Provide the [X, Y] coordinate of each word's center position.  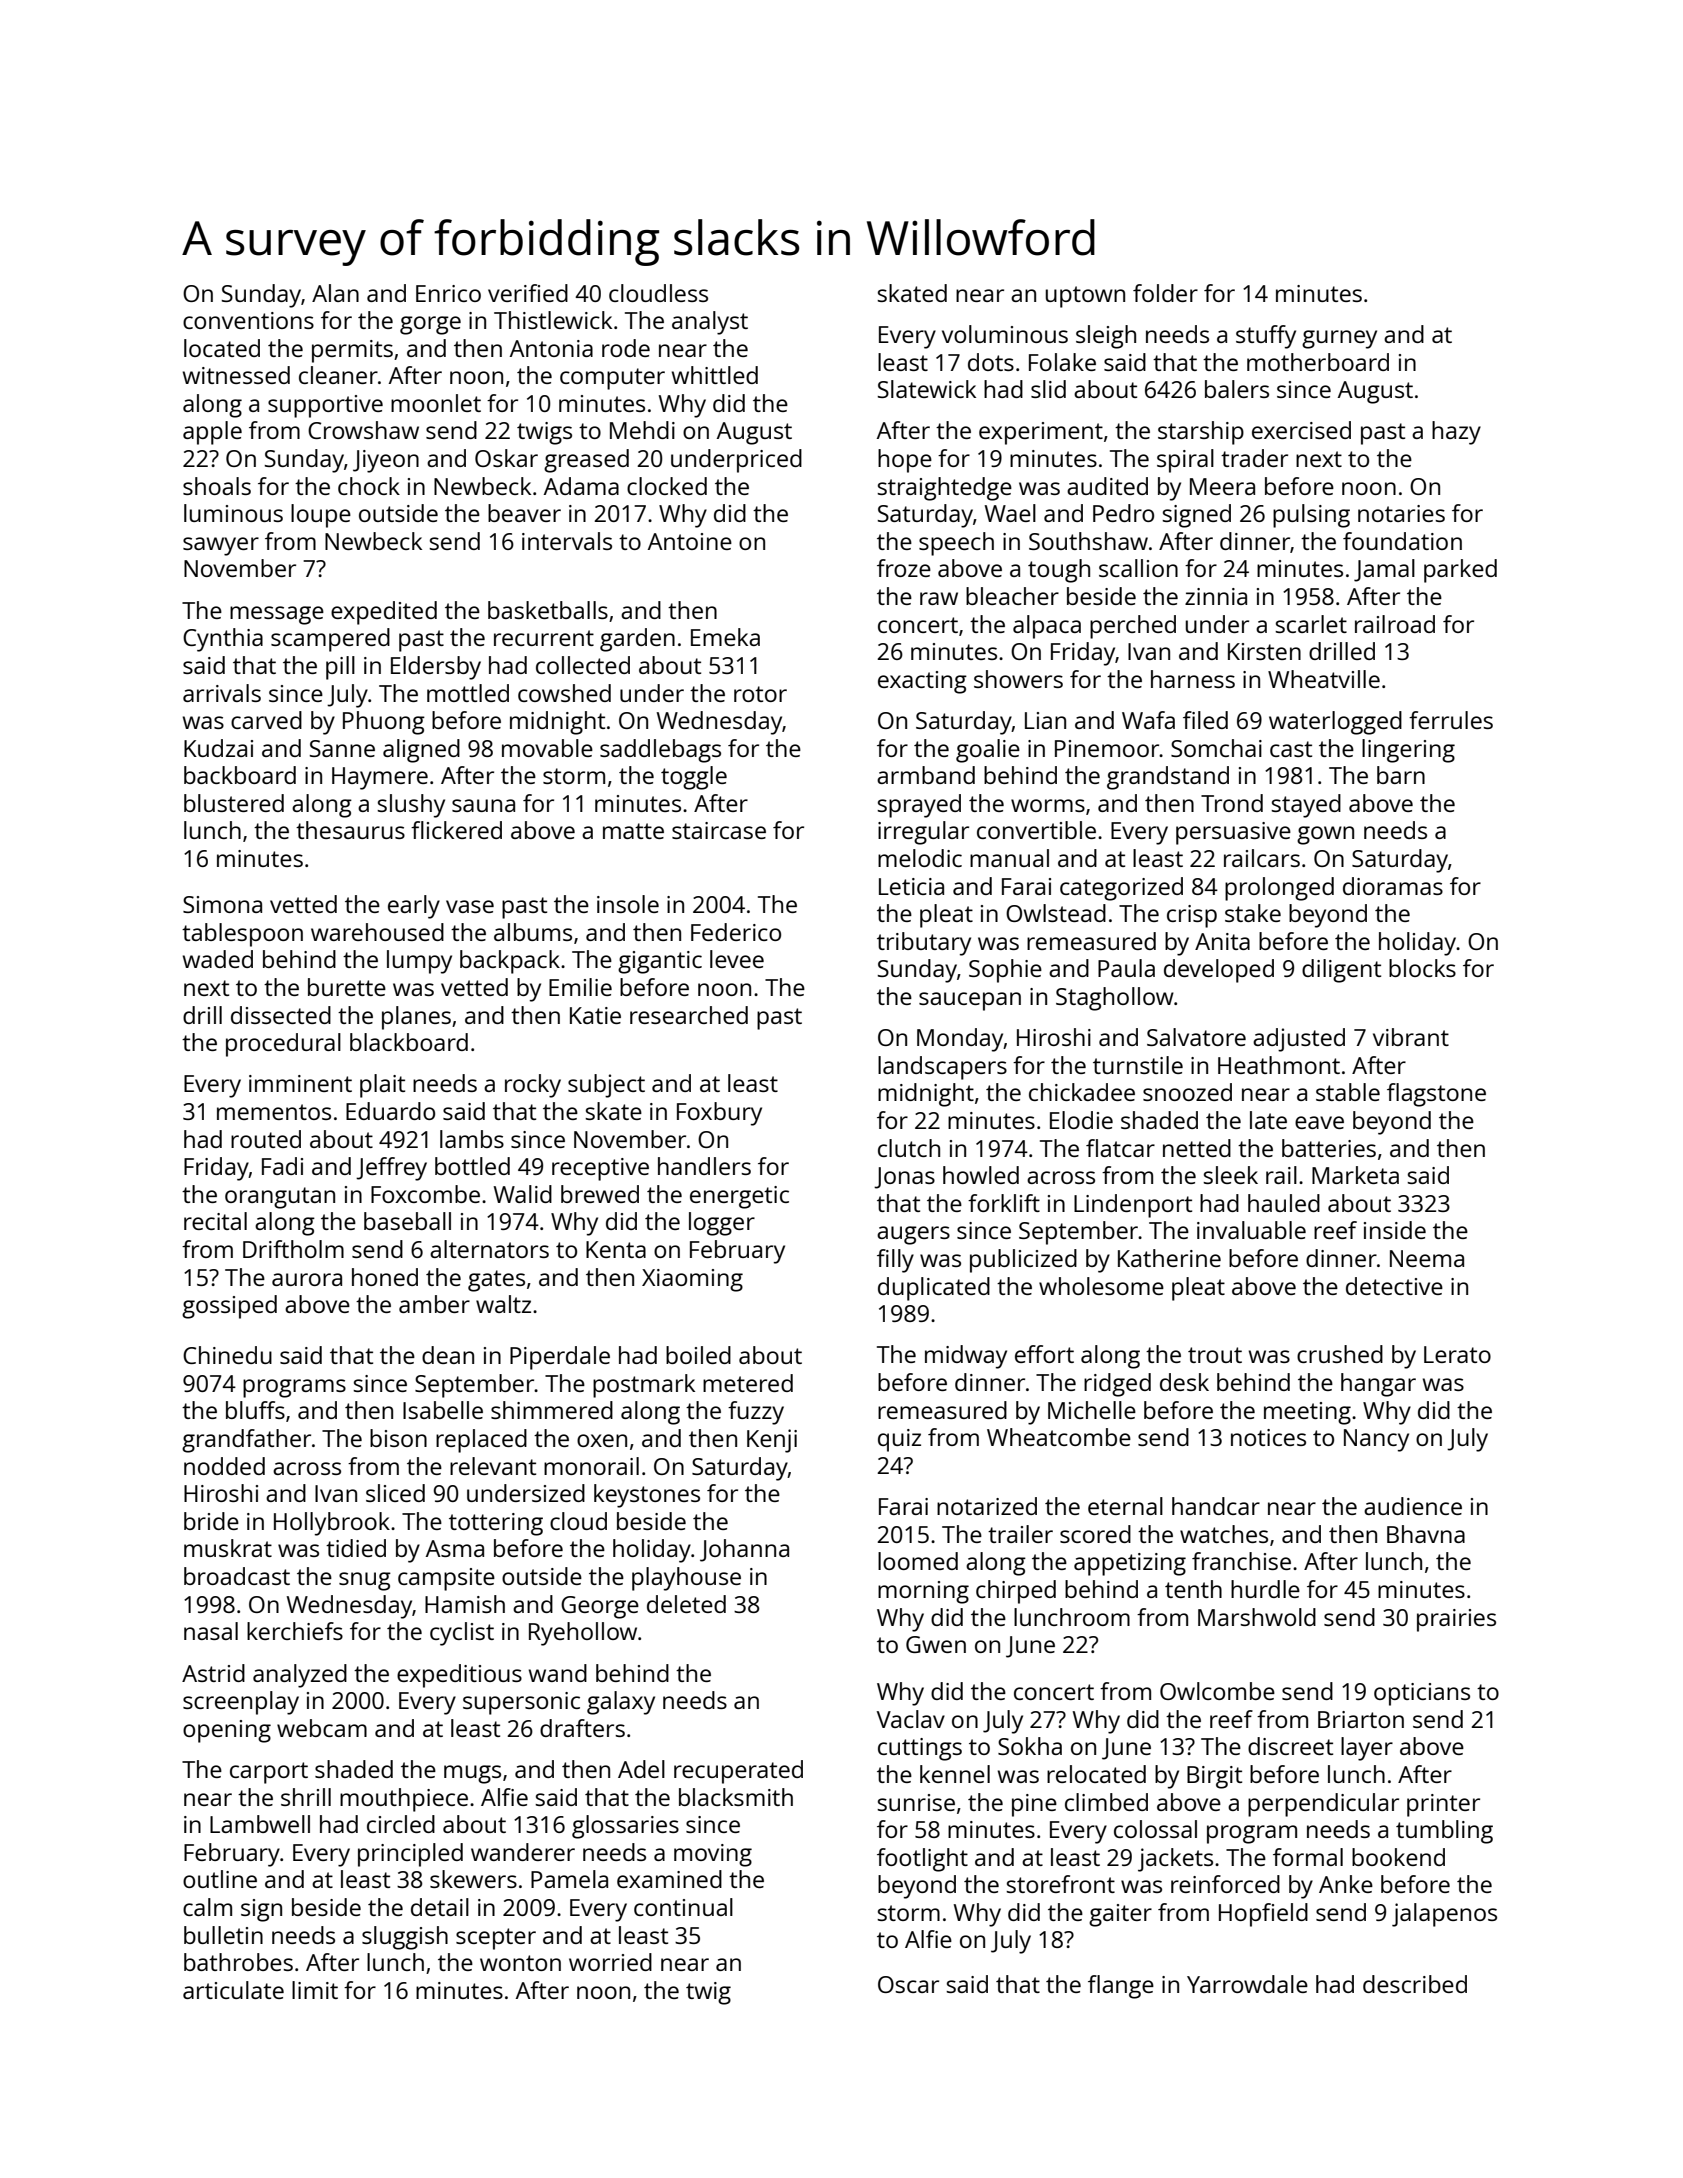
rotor [760, 694]
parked [1460, 571]
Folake [1062, 362]
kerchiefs [295, 1631]
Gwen [936, 1644]
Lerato [1457, 1354]
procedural [283, 1045]
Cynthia [223, 640]
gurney [1339, 339]
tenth [1193, 1589]
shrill [306, 1797]
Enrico [448, 293]
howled [981, 1175]
